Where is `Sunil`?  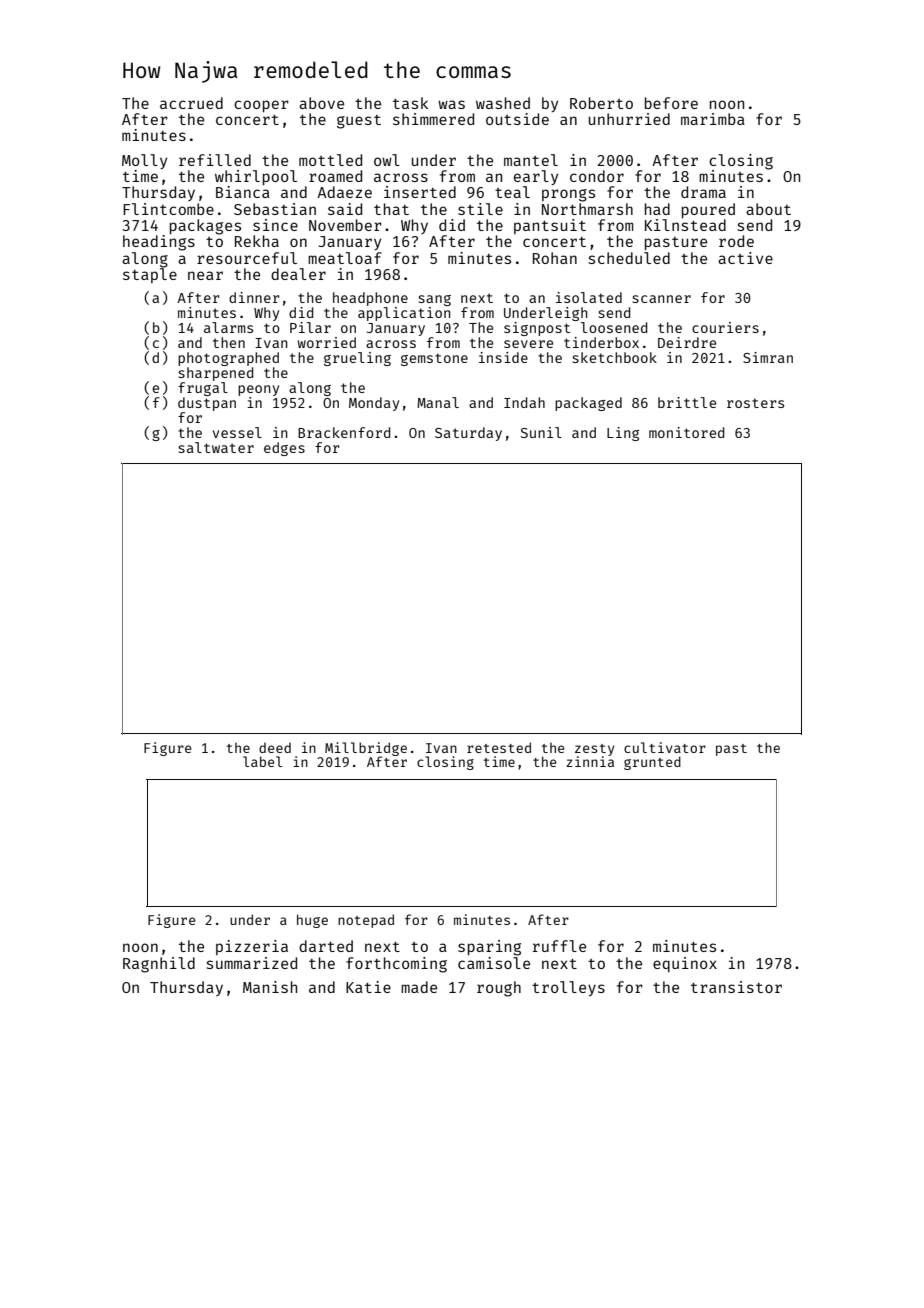 Sunil is located at coordinates (541, 432).
